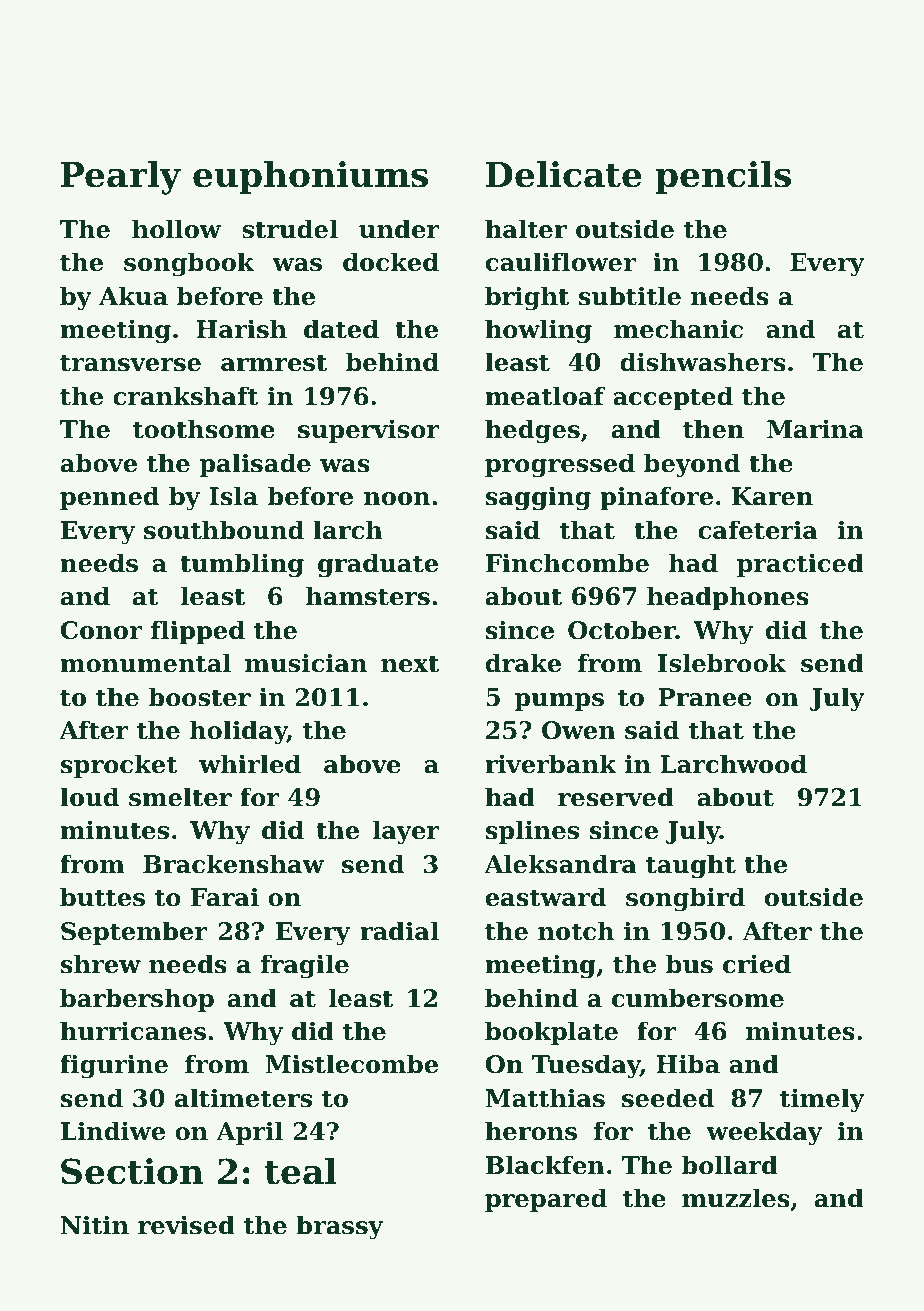  Describe the element at coordinates (339, 1227) in the screenshot. I see `brassy` at that location.
